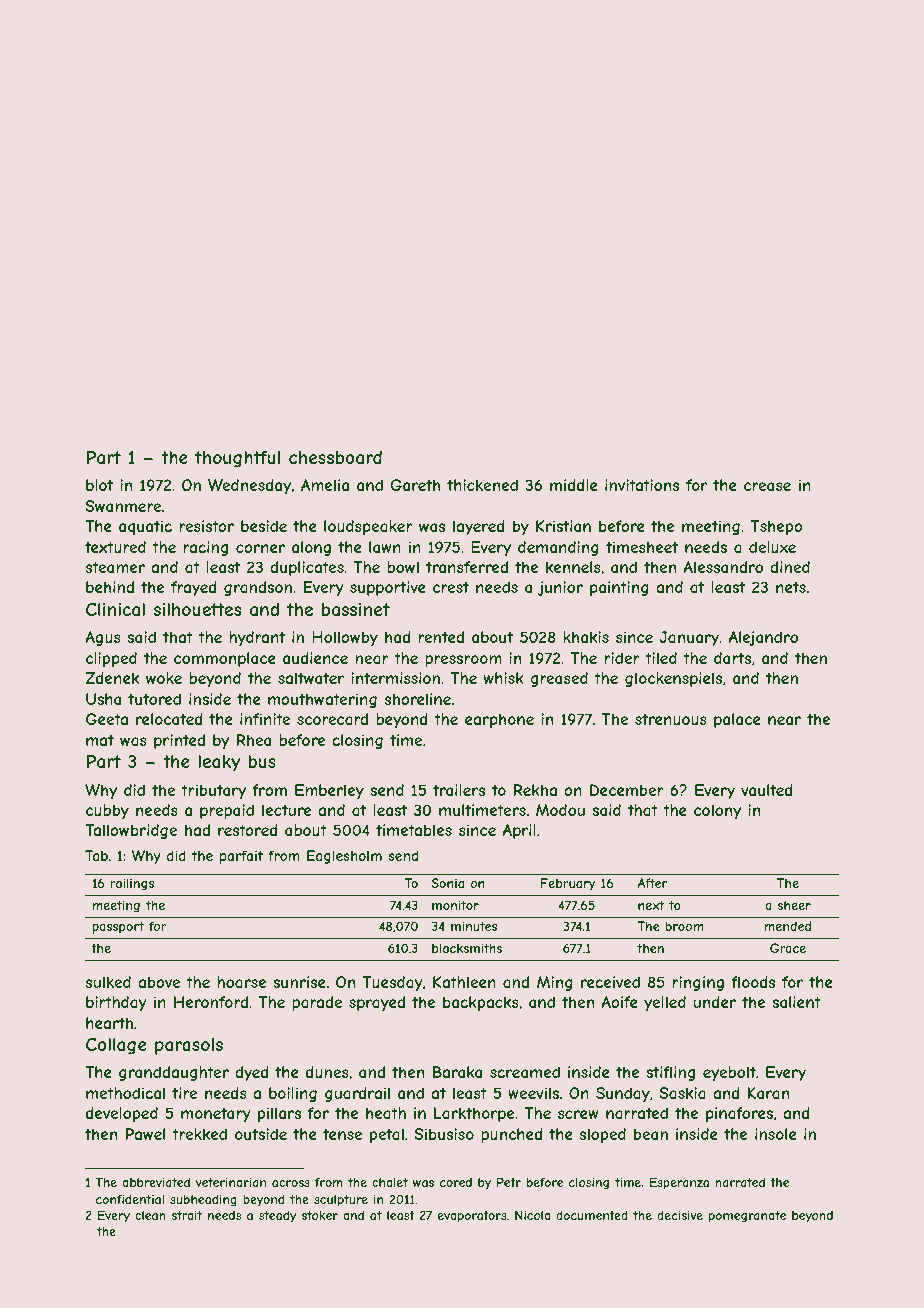 This image has width=924, height=1308. I want to click on sprayed, so click(377, 1003).
